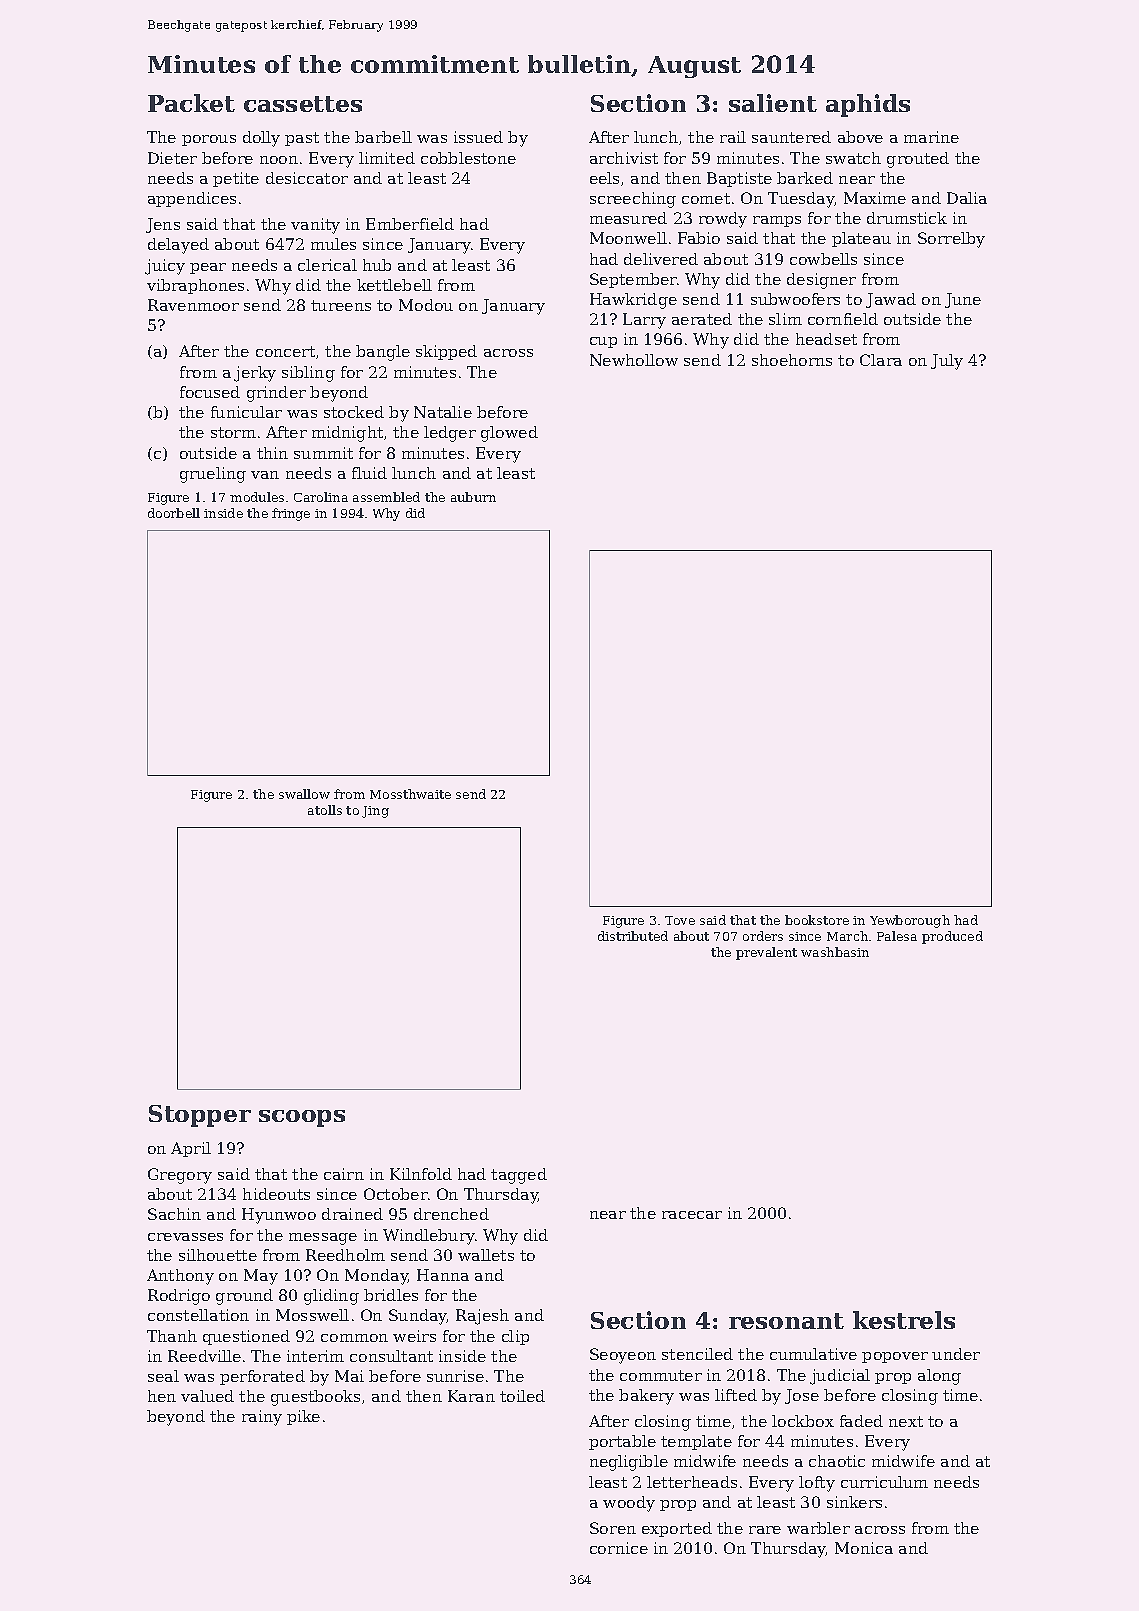 Image resolution: width=1139 pixels, height=1611 pixels. What do you see at coordinates (947, 362) in the screenshot?
I see `July` at bounding box center [947, 362].
